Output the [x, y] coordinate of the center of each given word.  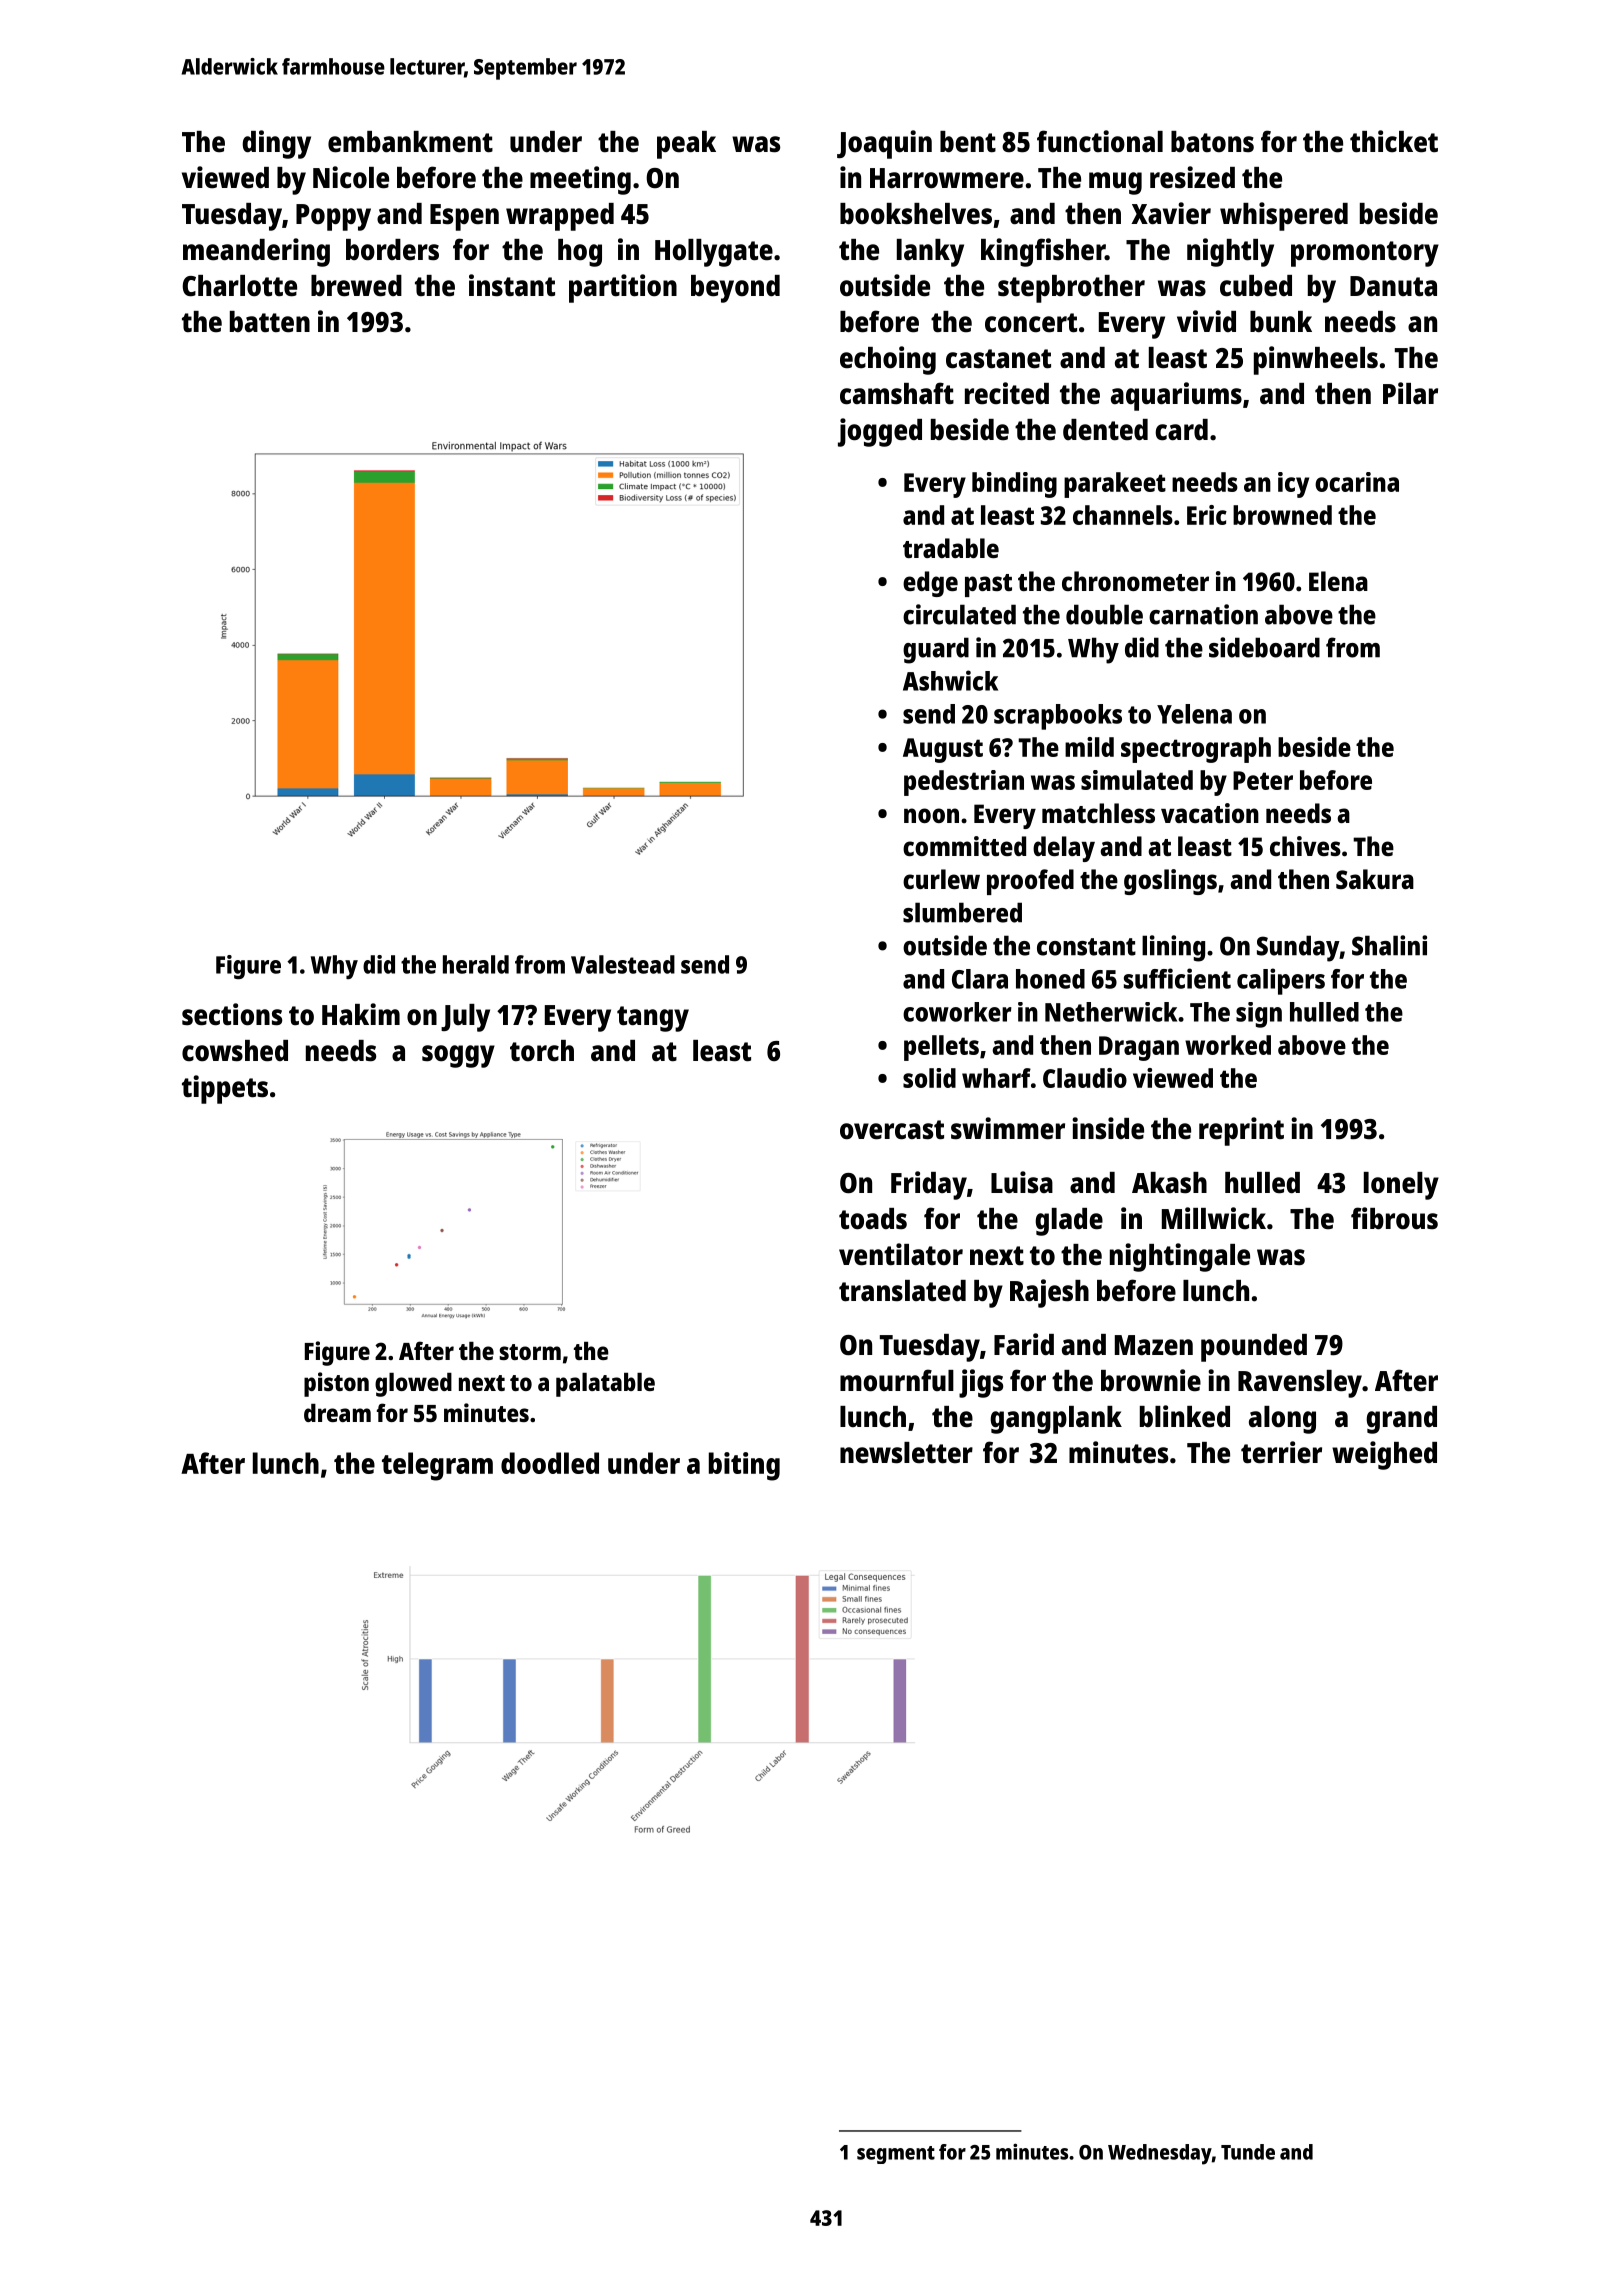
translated [902, 1291]
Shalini [1389, 945]
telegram [437, 1466]
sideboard [1264, 647]
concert [1031, 323]
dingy [276, 144]
